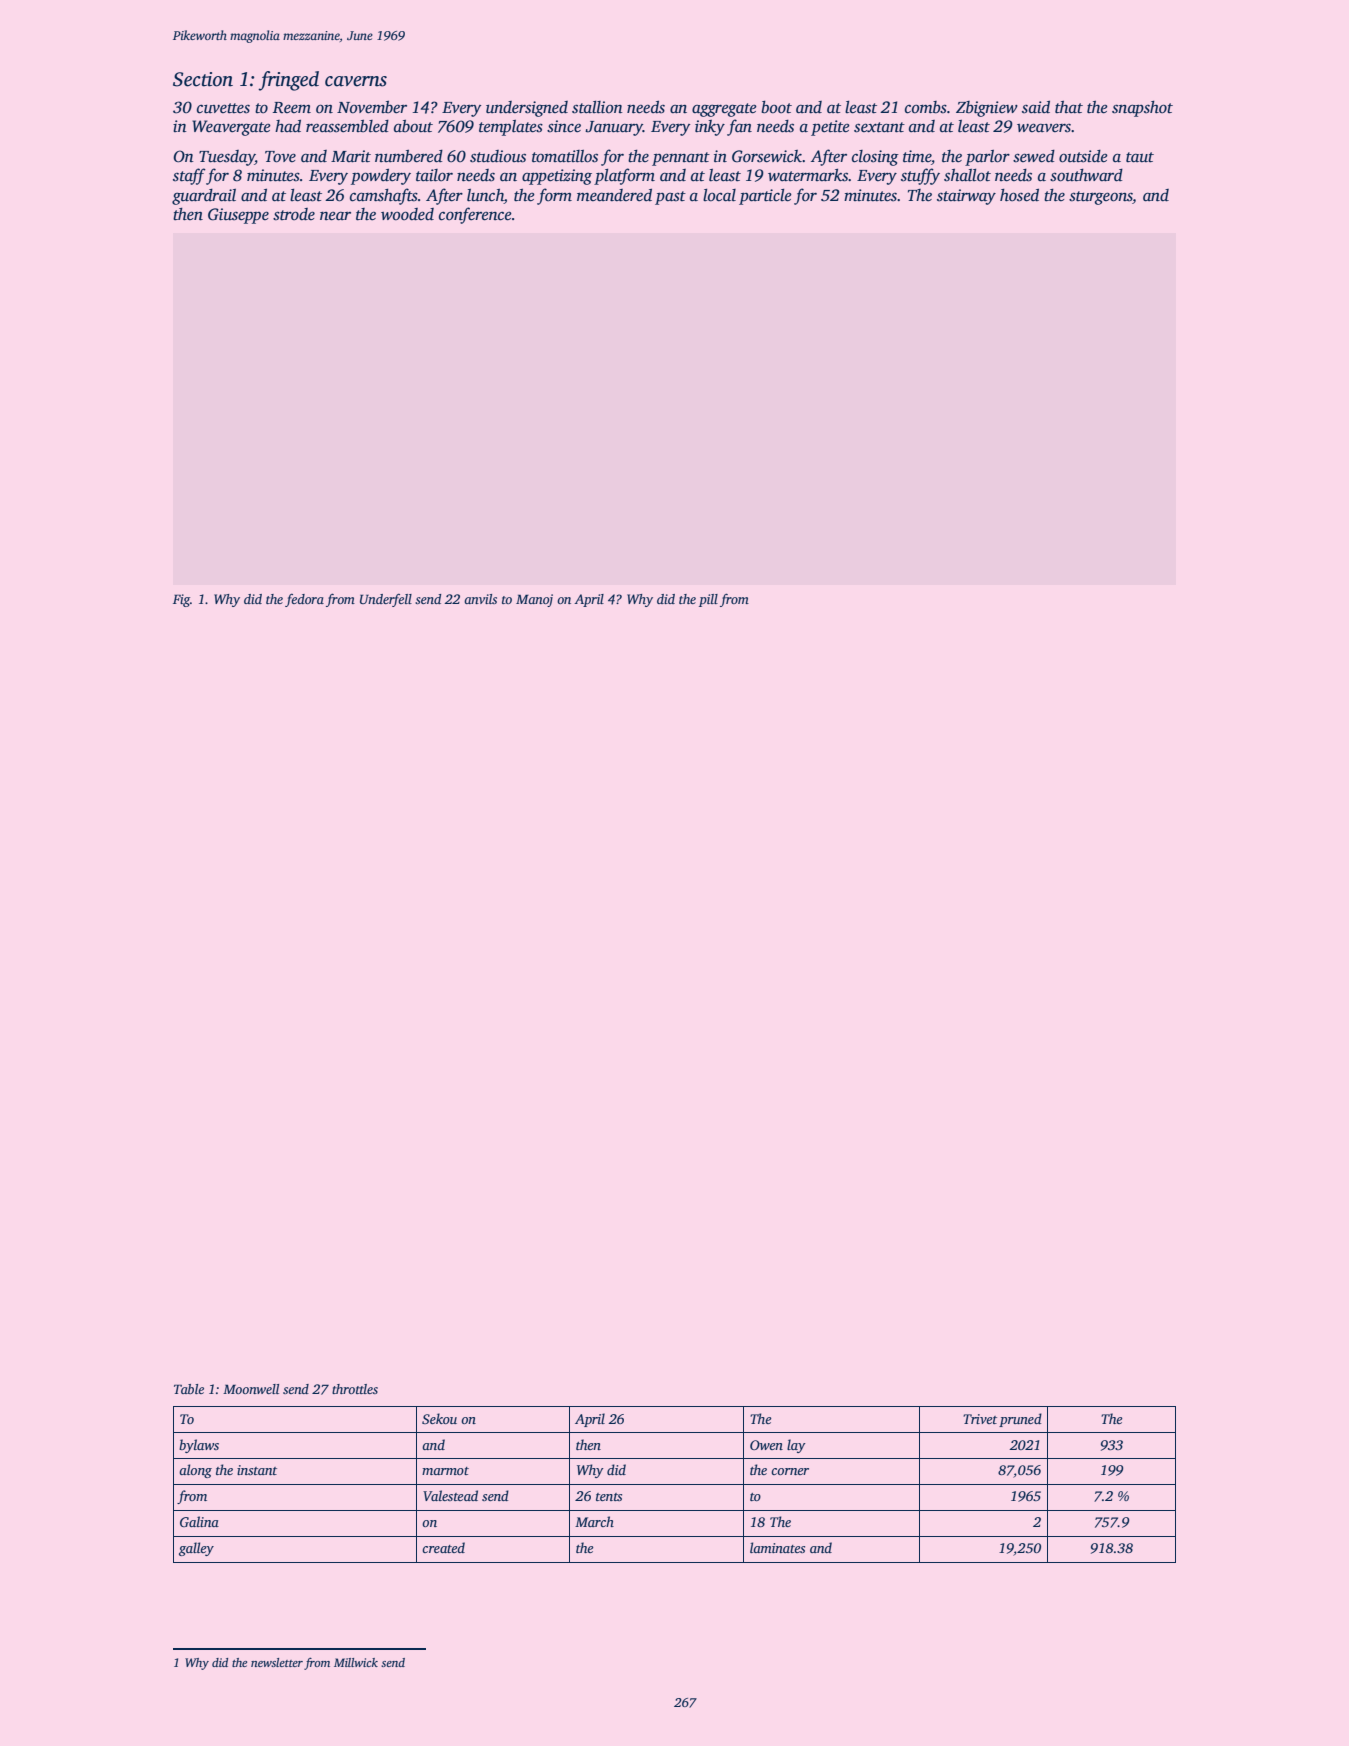 Image resolution: width=1349 pixels, height=1746 pixels. I want to click on anvils, so click(480, 599).
